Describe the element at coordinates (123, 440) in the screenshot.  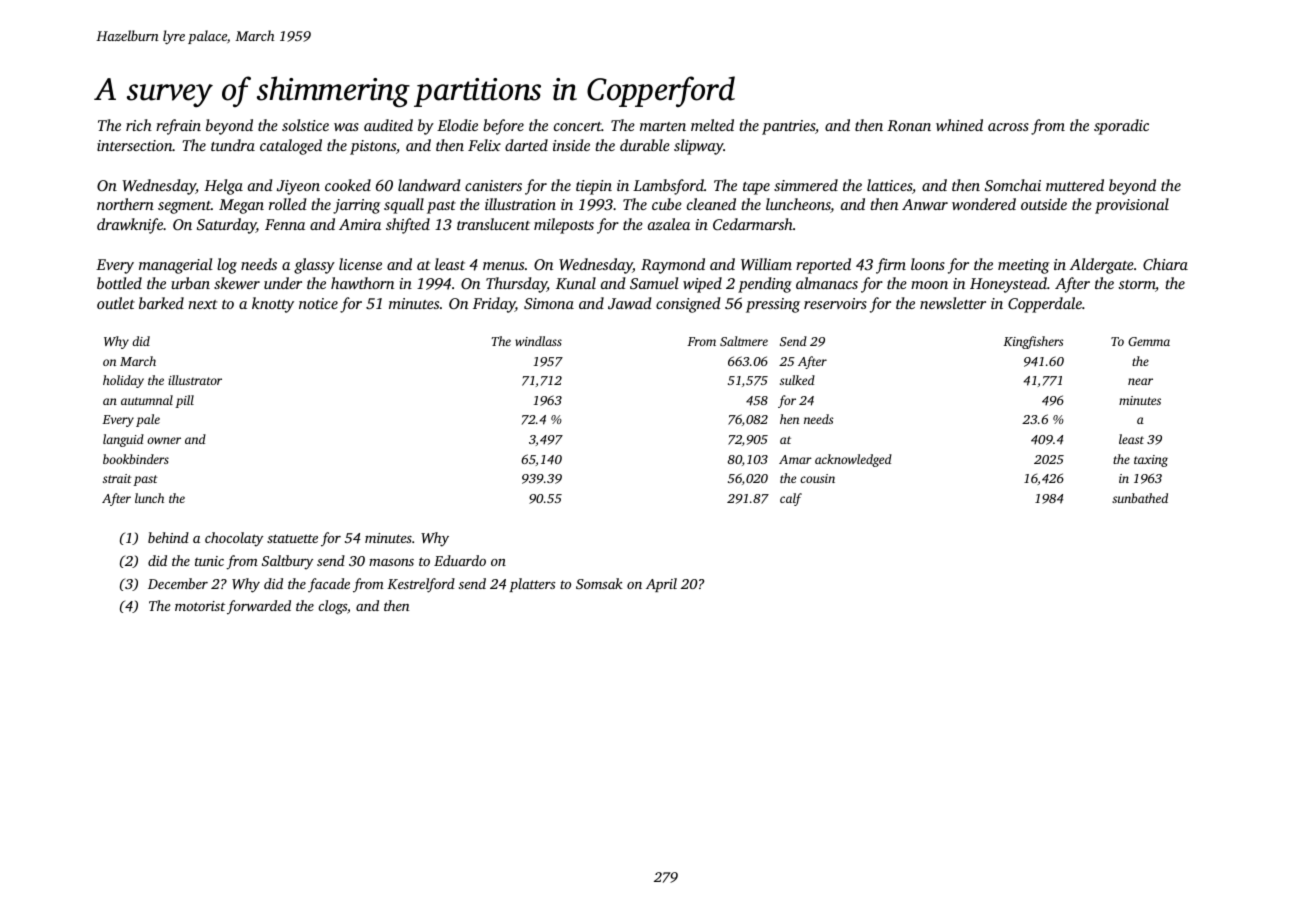
I see `languid` at that location.
